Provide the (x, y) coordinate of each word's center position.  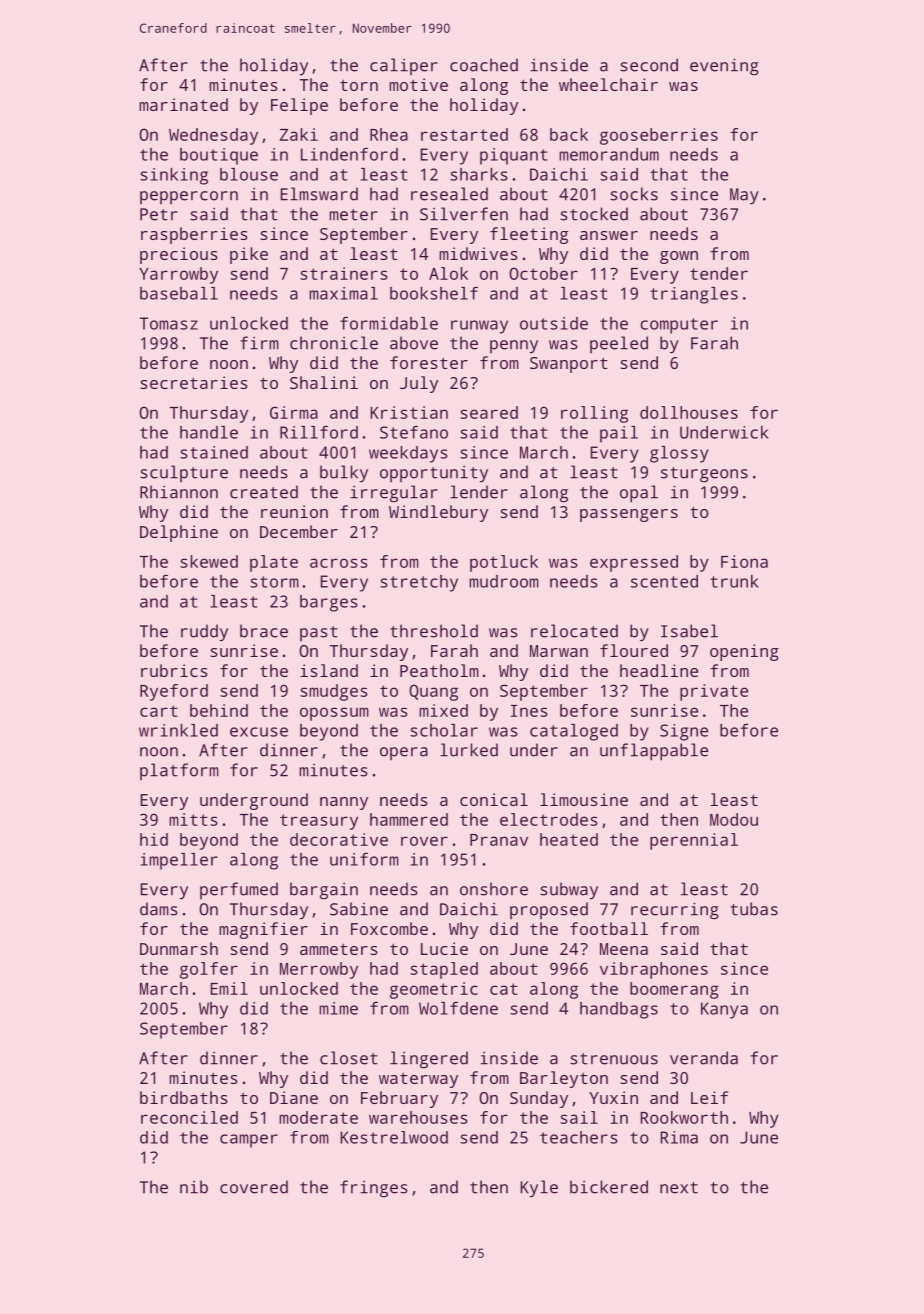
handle (209, 432)
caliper (404, 66)
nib (194, 1187)
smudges (334, 692)
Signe (684, 732)
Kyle (539, 1188)
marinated (183, 104)
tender (719, 273)
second (649, 65)
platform (179, 771)
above (414, 343)
